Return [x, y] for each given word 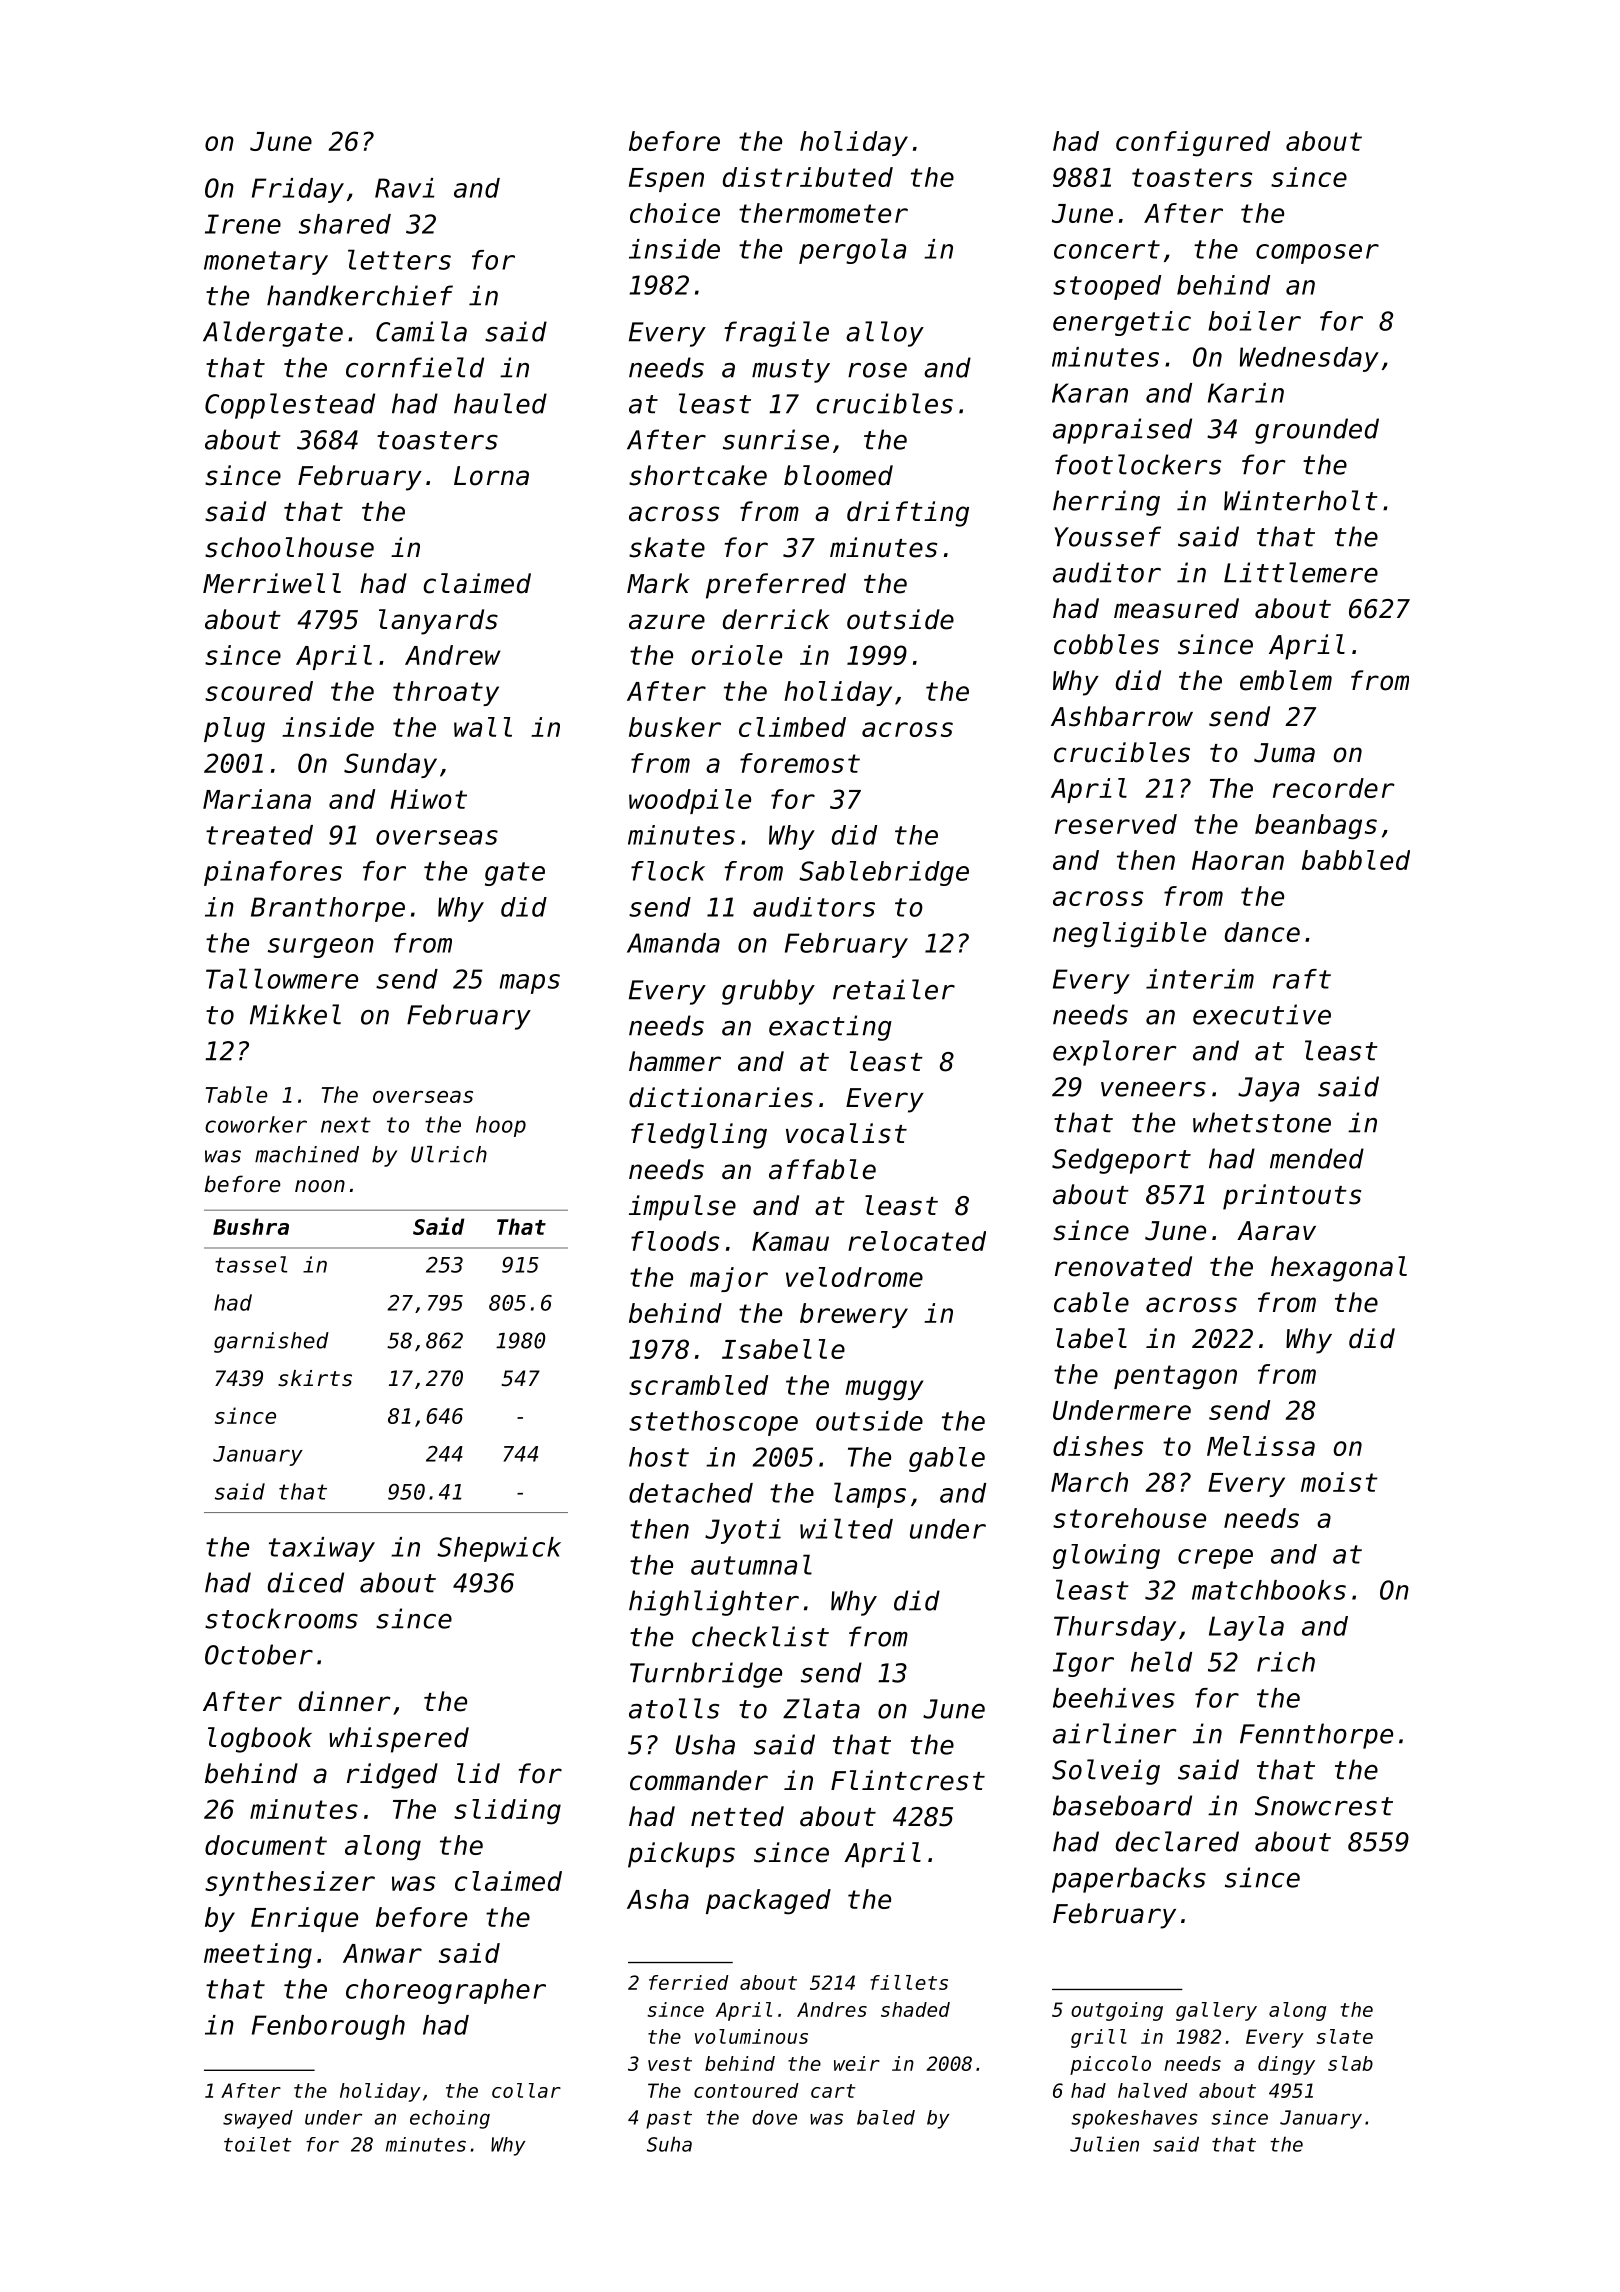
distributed [808, 177]
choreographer [446, 1991]
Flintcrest [908, 1780]
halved [1153, 2090]
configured [1193, 144]
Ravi [405, 188]
